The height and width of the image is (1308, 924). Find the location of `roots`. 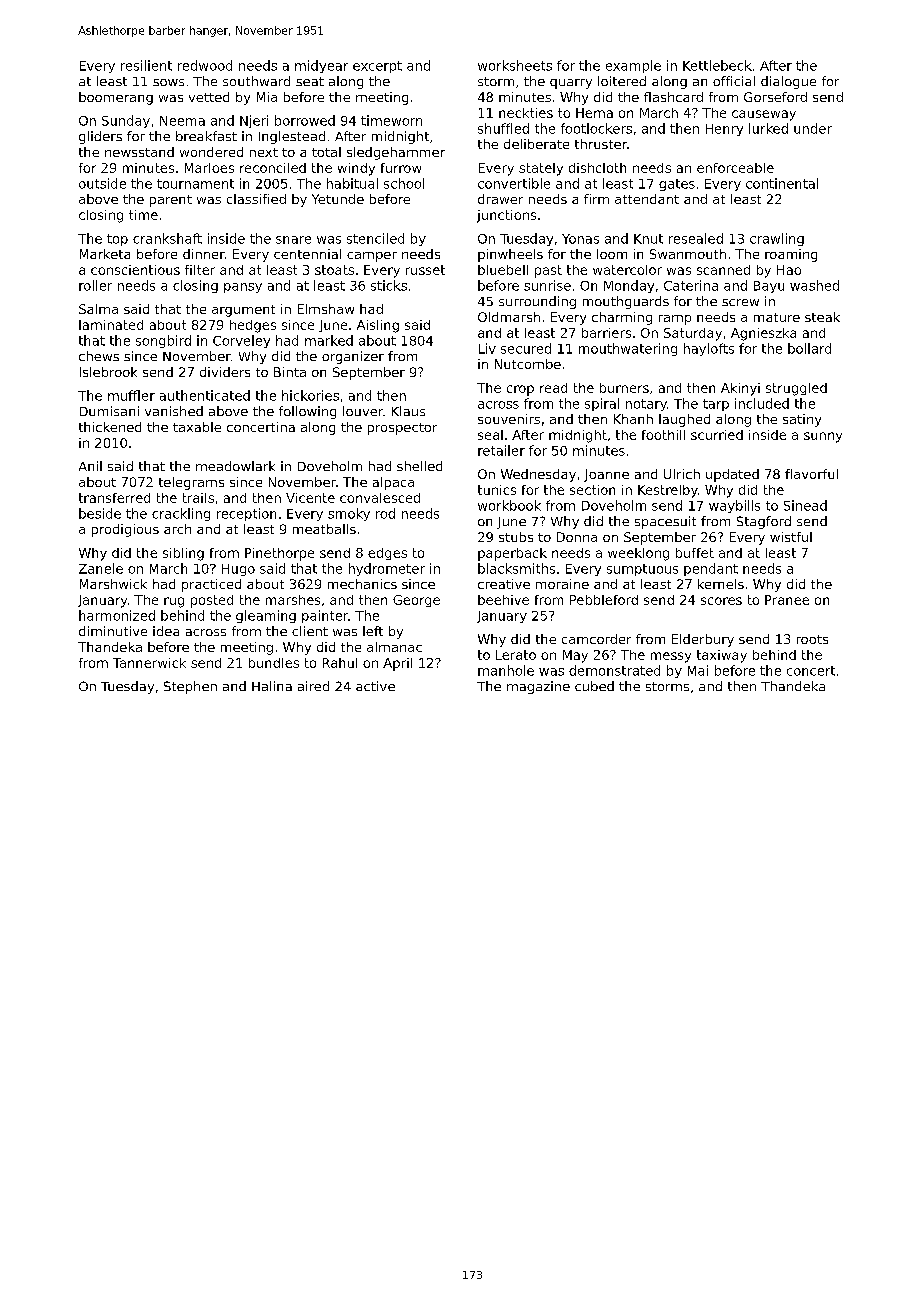

roots is located at coordinates (812, 639).
